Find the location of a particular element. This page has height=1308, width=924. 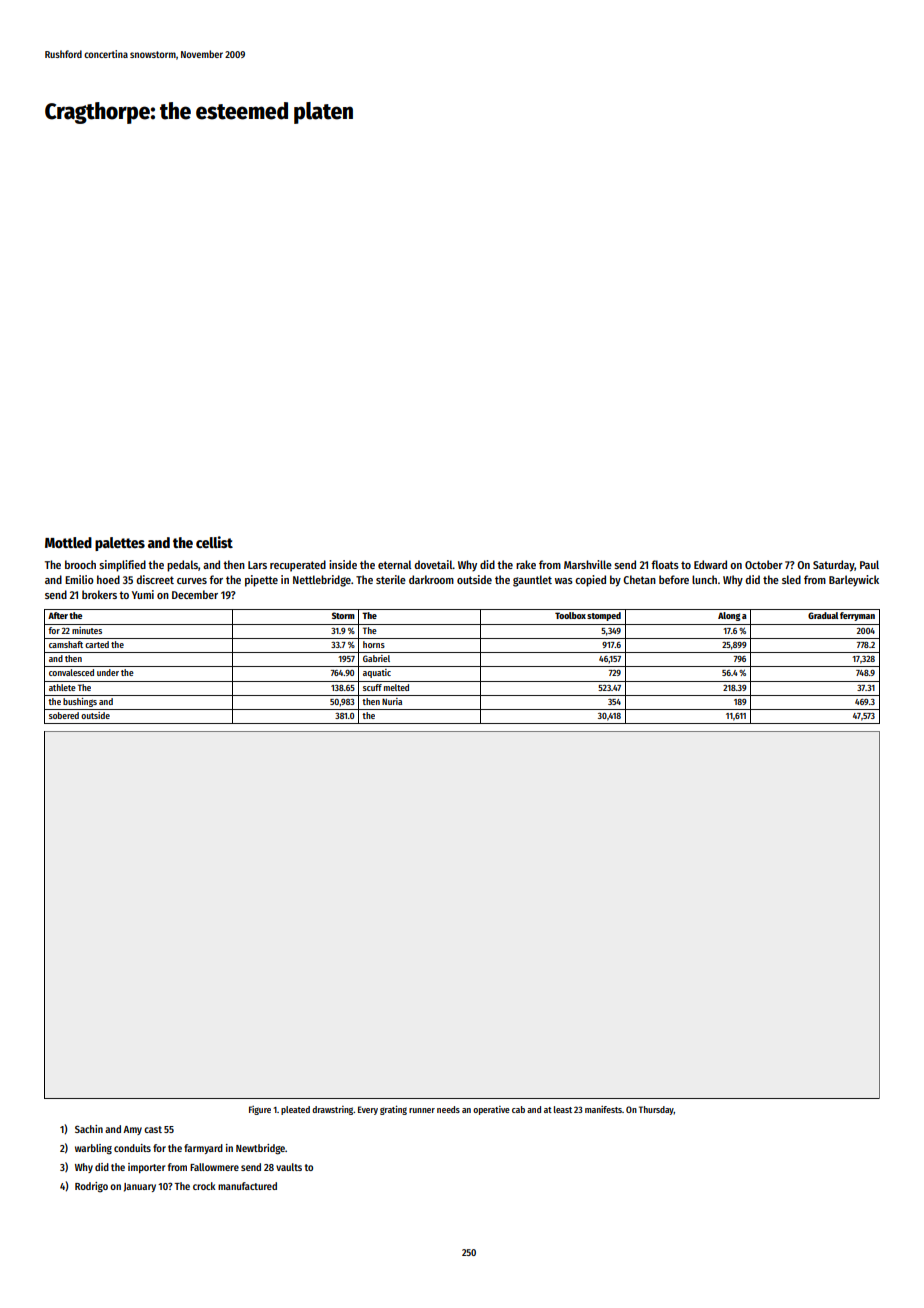

needs is located at coordinates (448, 1109).
